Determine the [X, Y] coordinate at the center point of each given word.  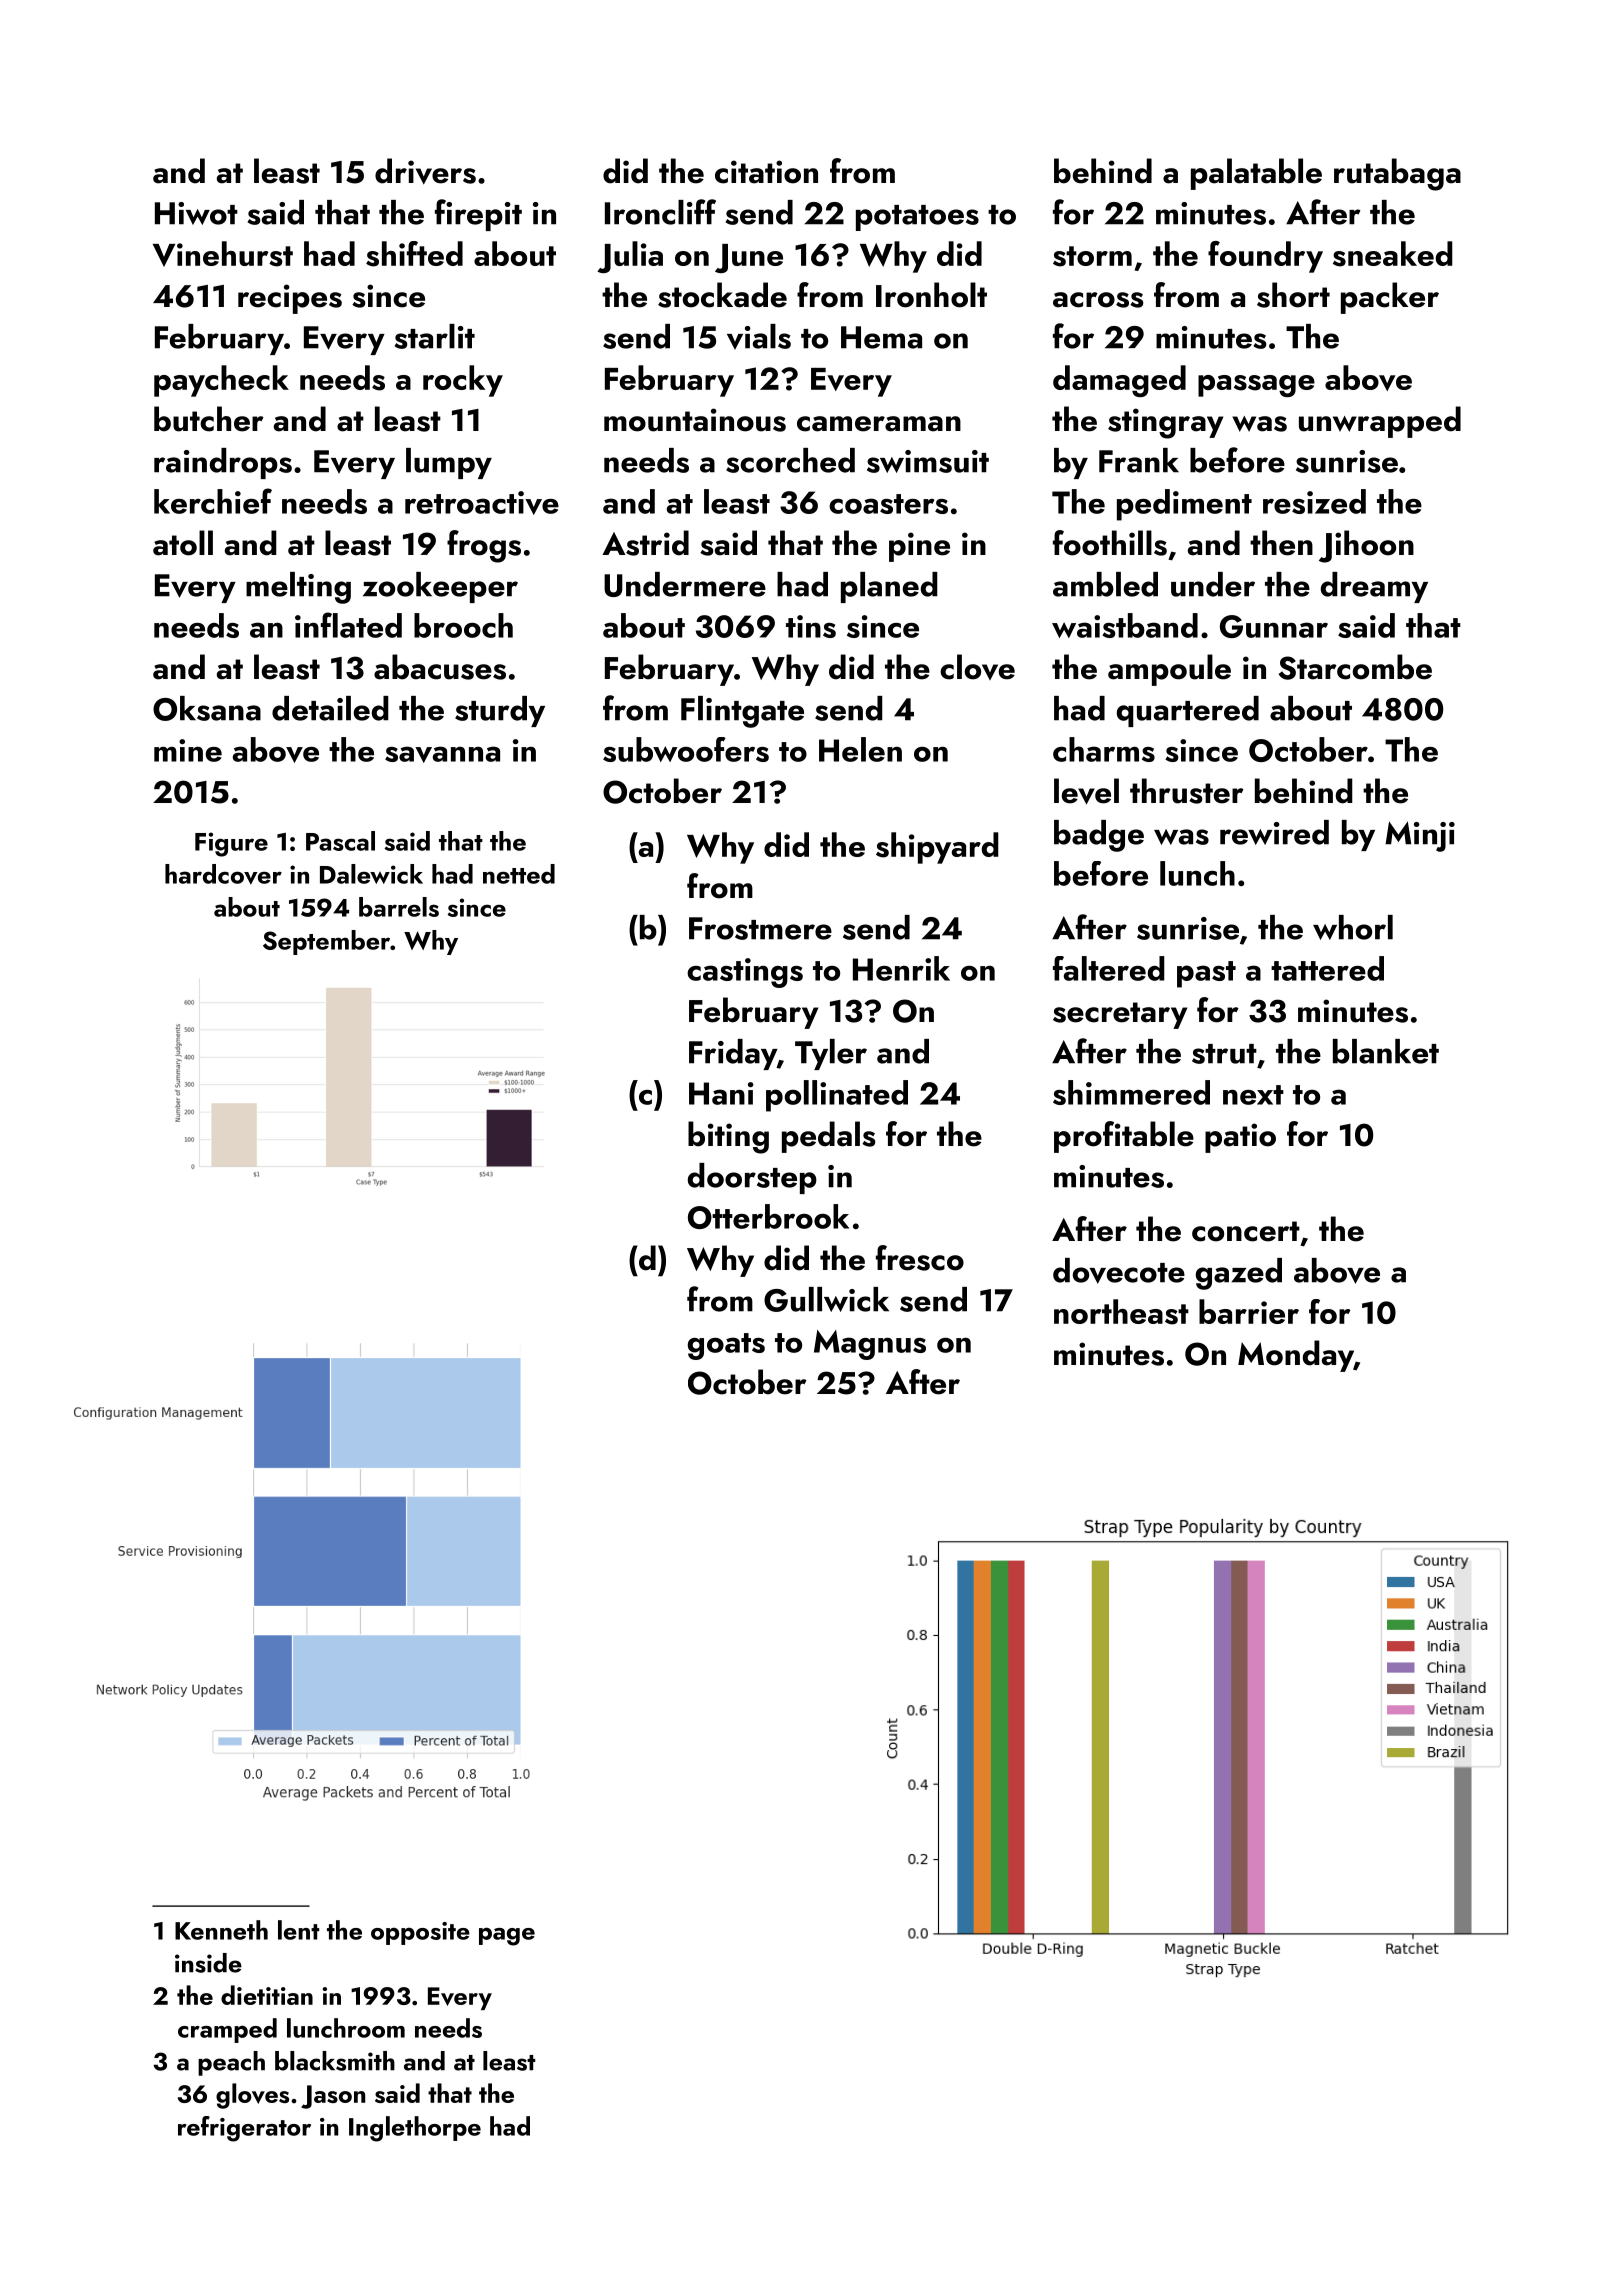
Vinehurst [223, 254]
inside [208, 1963]
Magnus [870, 1345]
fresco [920, 1258]
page [507, 1936]
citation [766, 172]
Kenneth [221, 1930]
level [1086, 791]
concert [1246, 1231]
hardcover [223, 874]
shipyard [937, 848]
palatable [1256, 174]
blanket [1386, 1051]
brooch [463, 625]
